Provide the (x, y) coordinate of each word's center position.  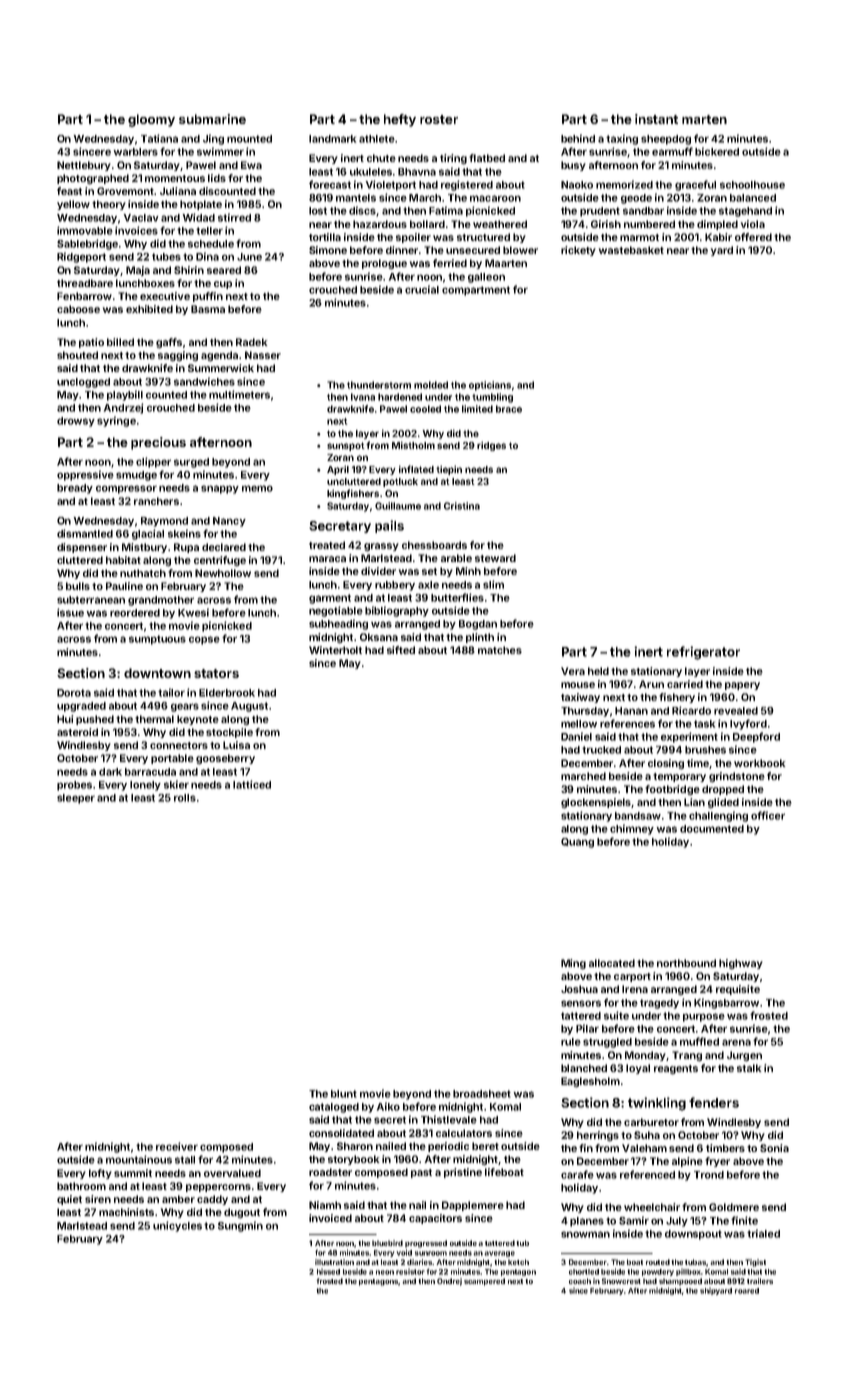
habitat (123, 560)
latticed (252, 784)
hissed (328, 1271)
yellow (73, 205)
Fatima (446, 210)
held (598, 671)
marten (704, 119)
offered (753, 237)
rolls (185, 798)
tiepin (449, 470)
